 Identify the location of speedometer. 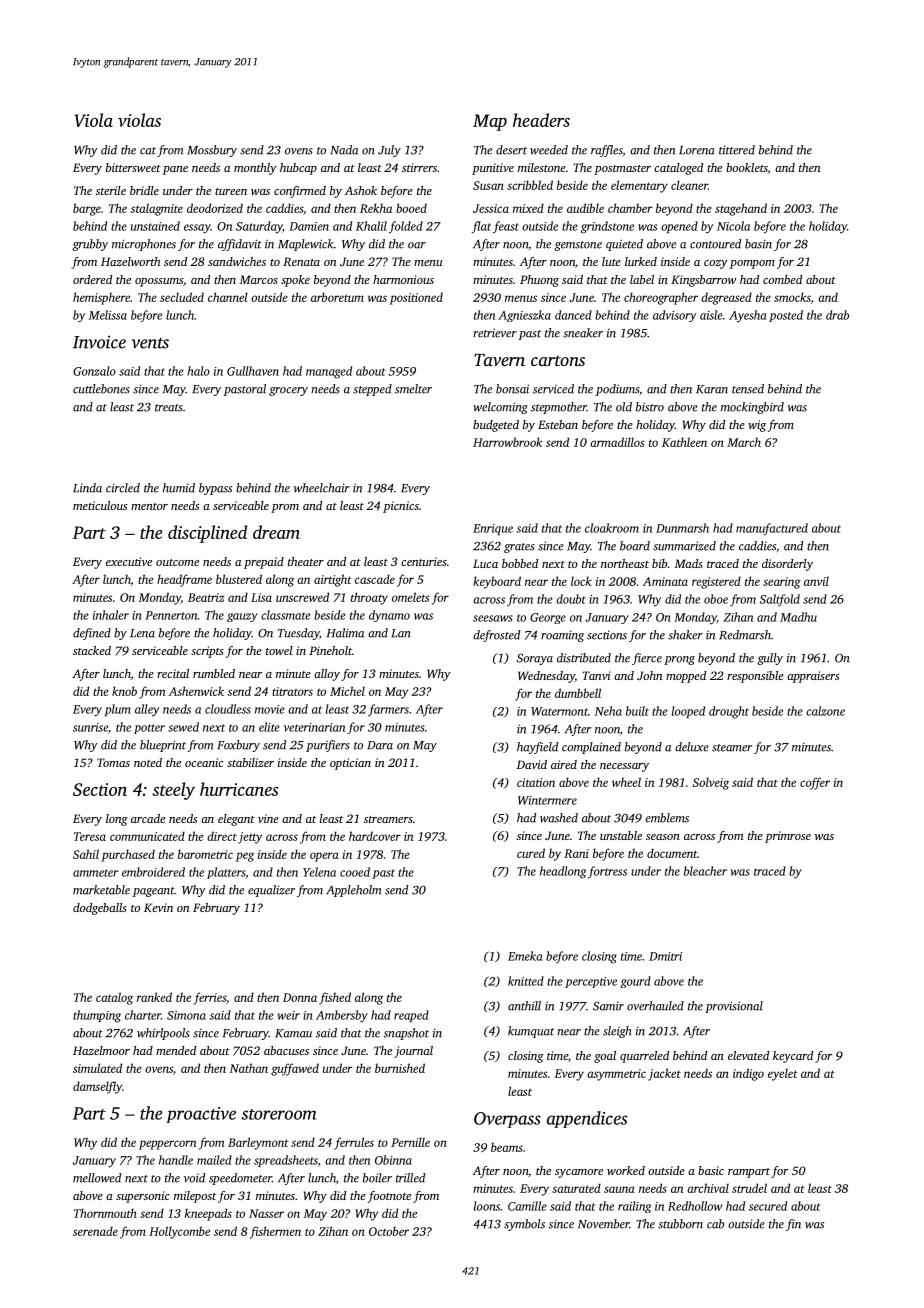
(240, 1179).
